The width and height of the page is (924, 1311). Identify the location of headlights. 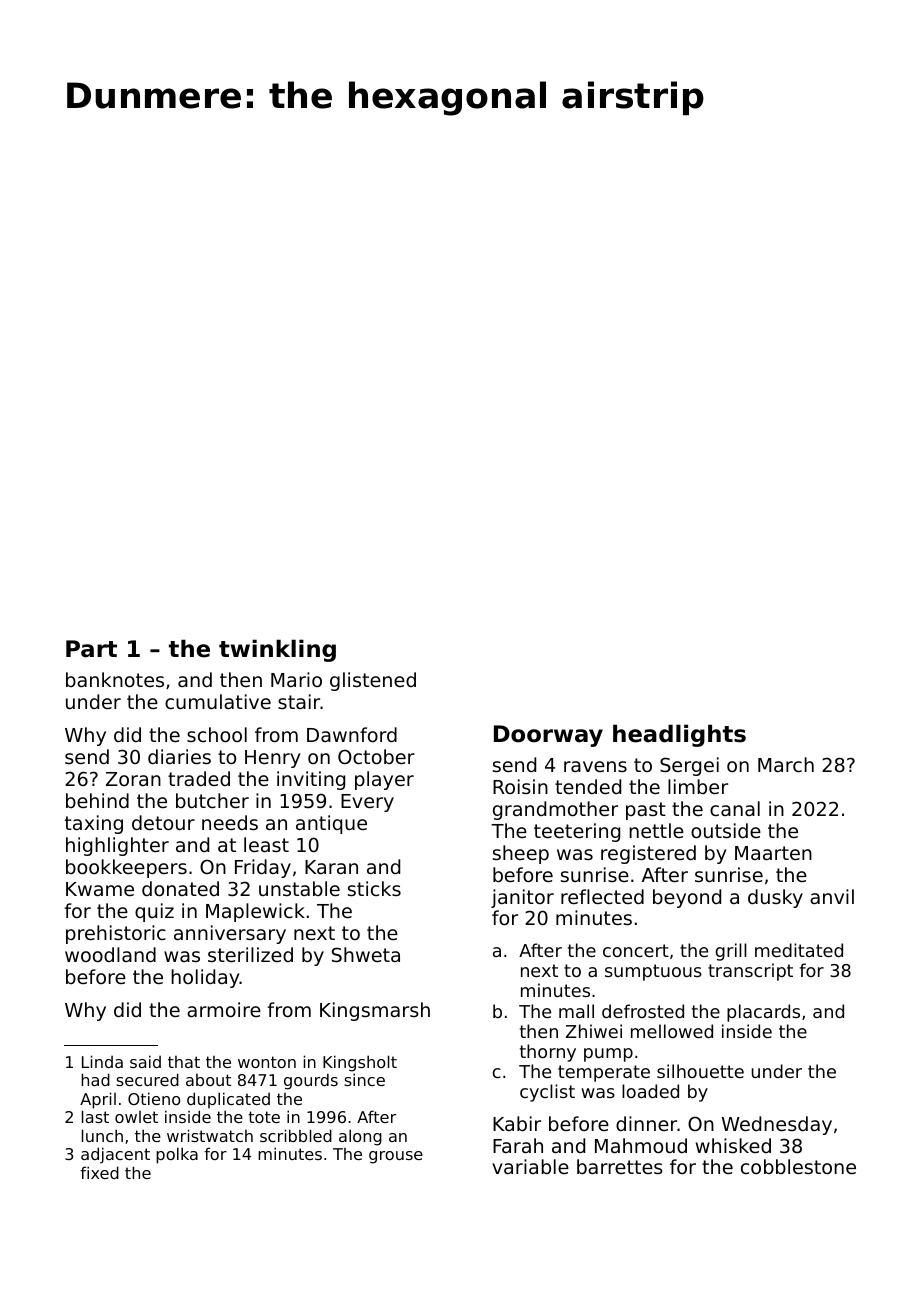
(679, 735).
